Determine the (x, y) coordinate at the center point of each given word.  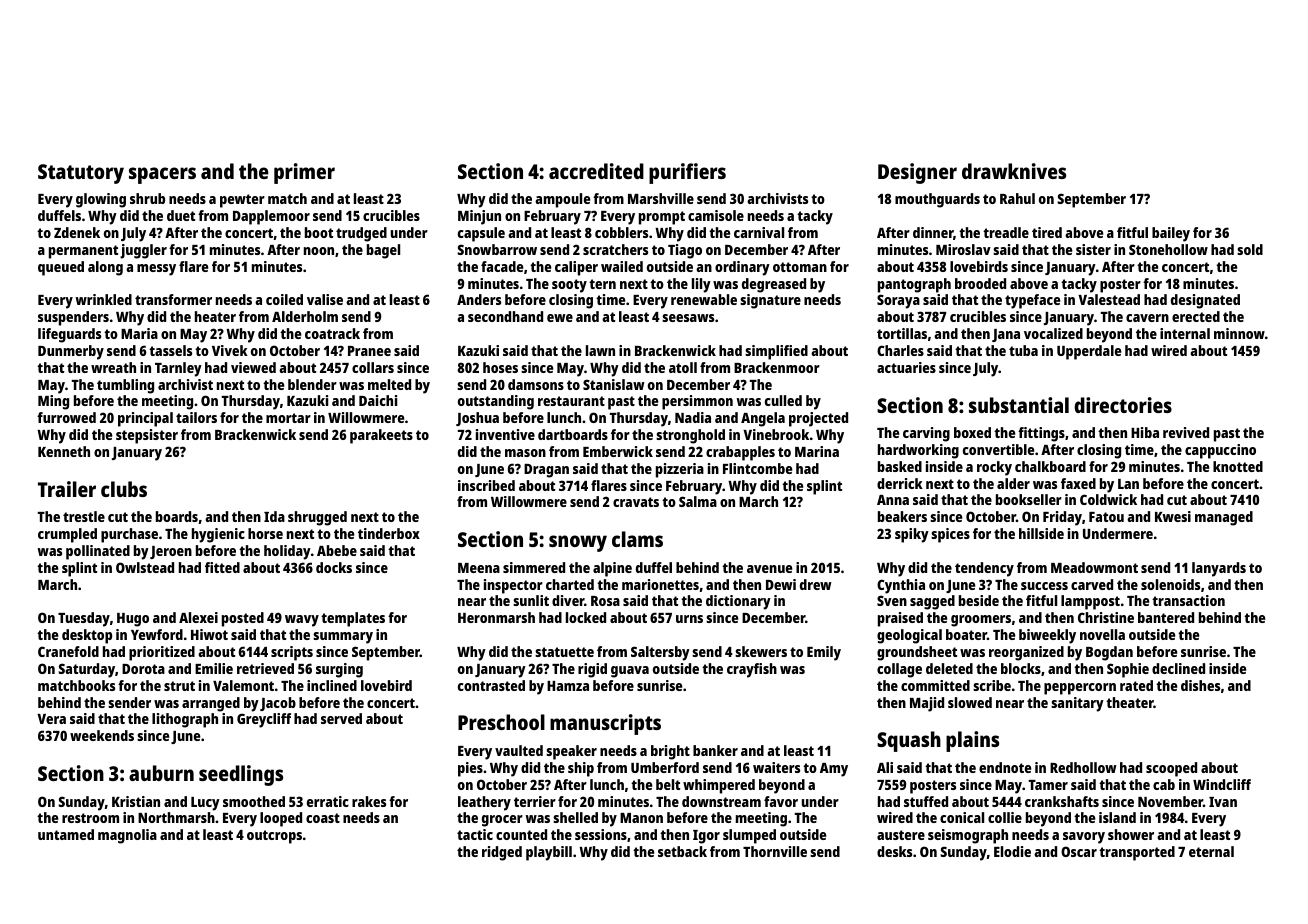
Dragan (546, 471)
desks (894, 851)
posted (243, 619)
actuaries (906, 367)
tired (1047, 232)
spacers (162, 175)
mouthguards (937, 200)
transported (1137, 853)
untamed (66, 834)
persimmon (697, 402)
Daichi (378, 400)
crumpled (67, 535)
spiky (912, 535)
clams (637, 539)
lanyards (1219, 569)
